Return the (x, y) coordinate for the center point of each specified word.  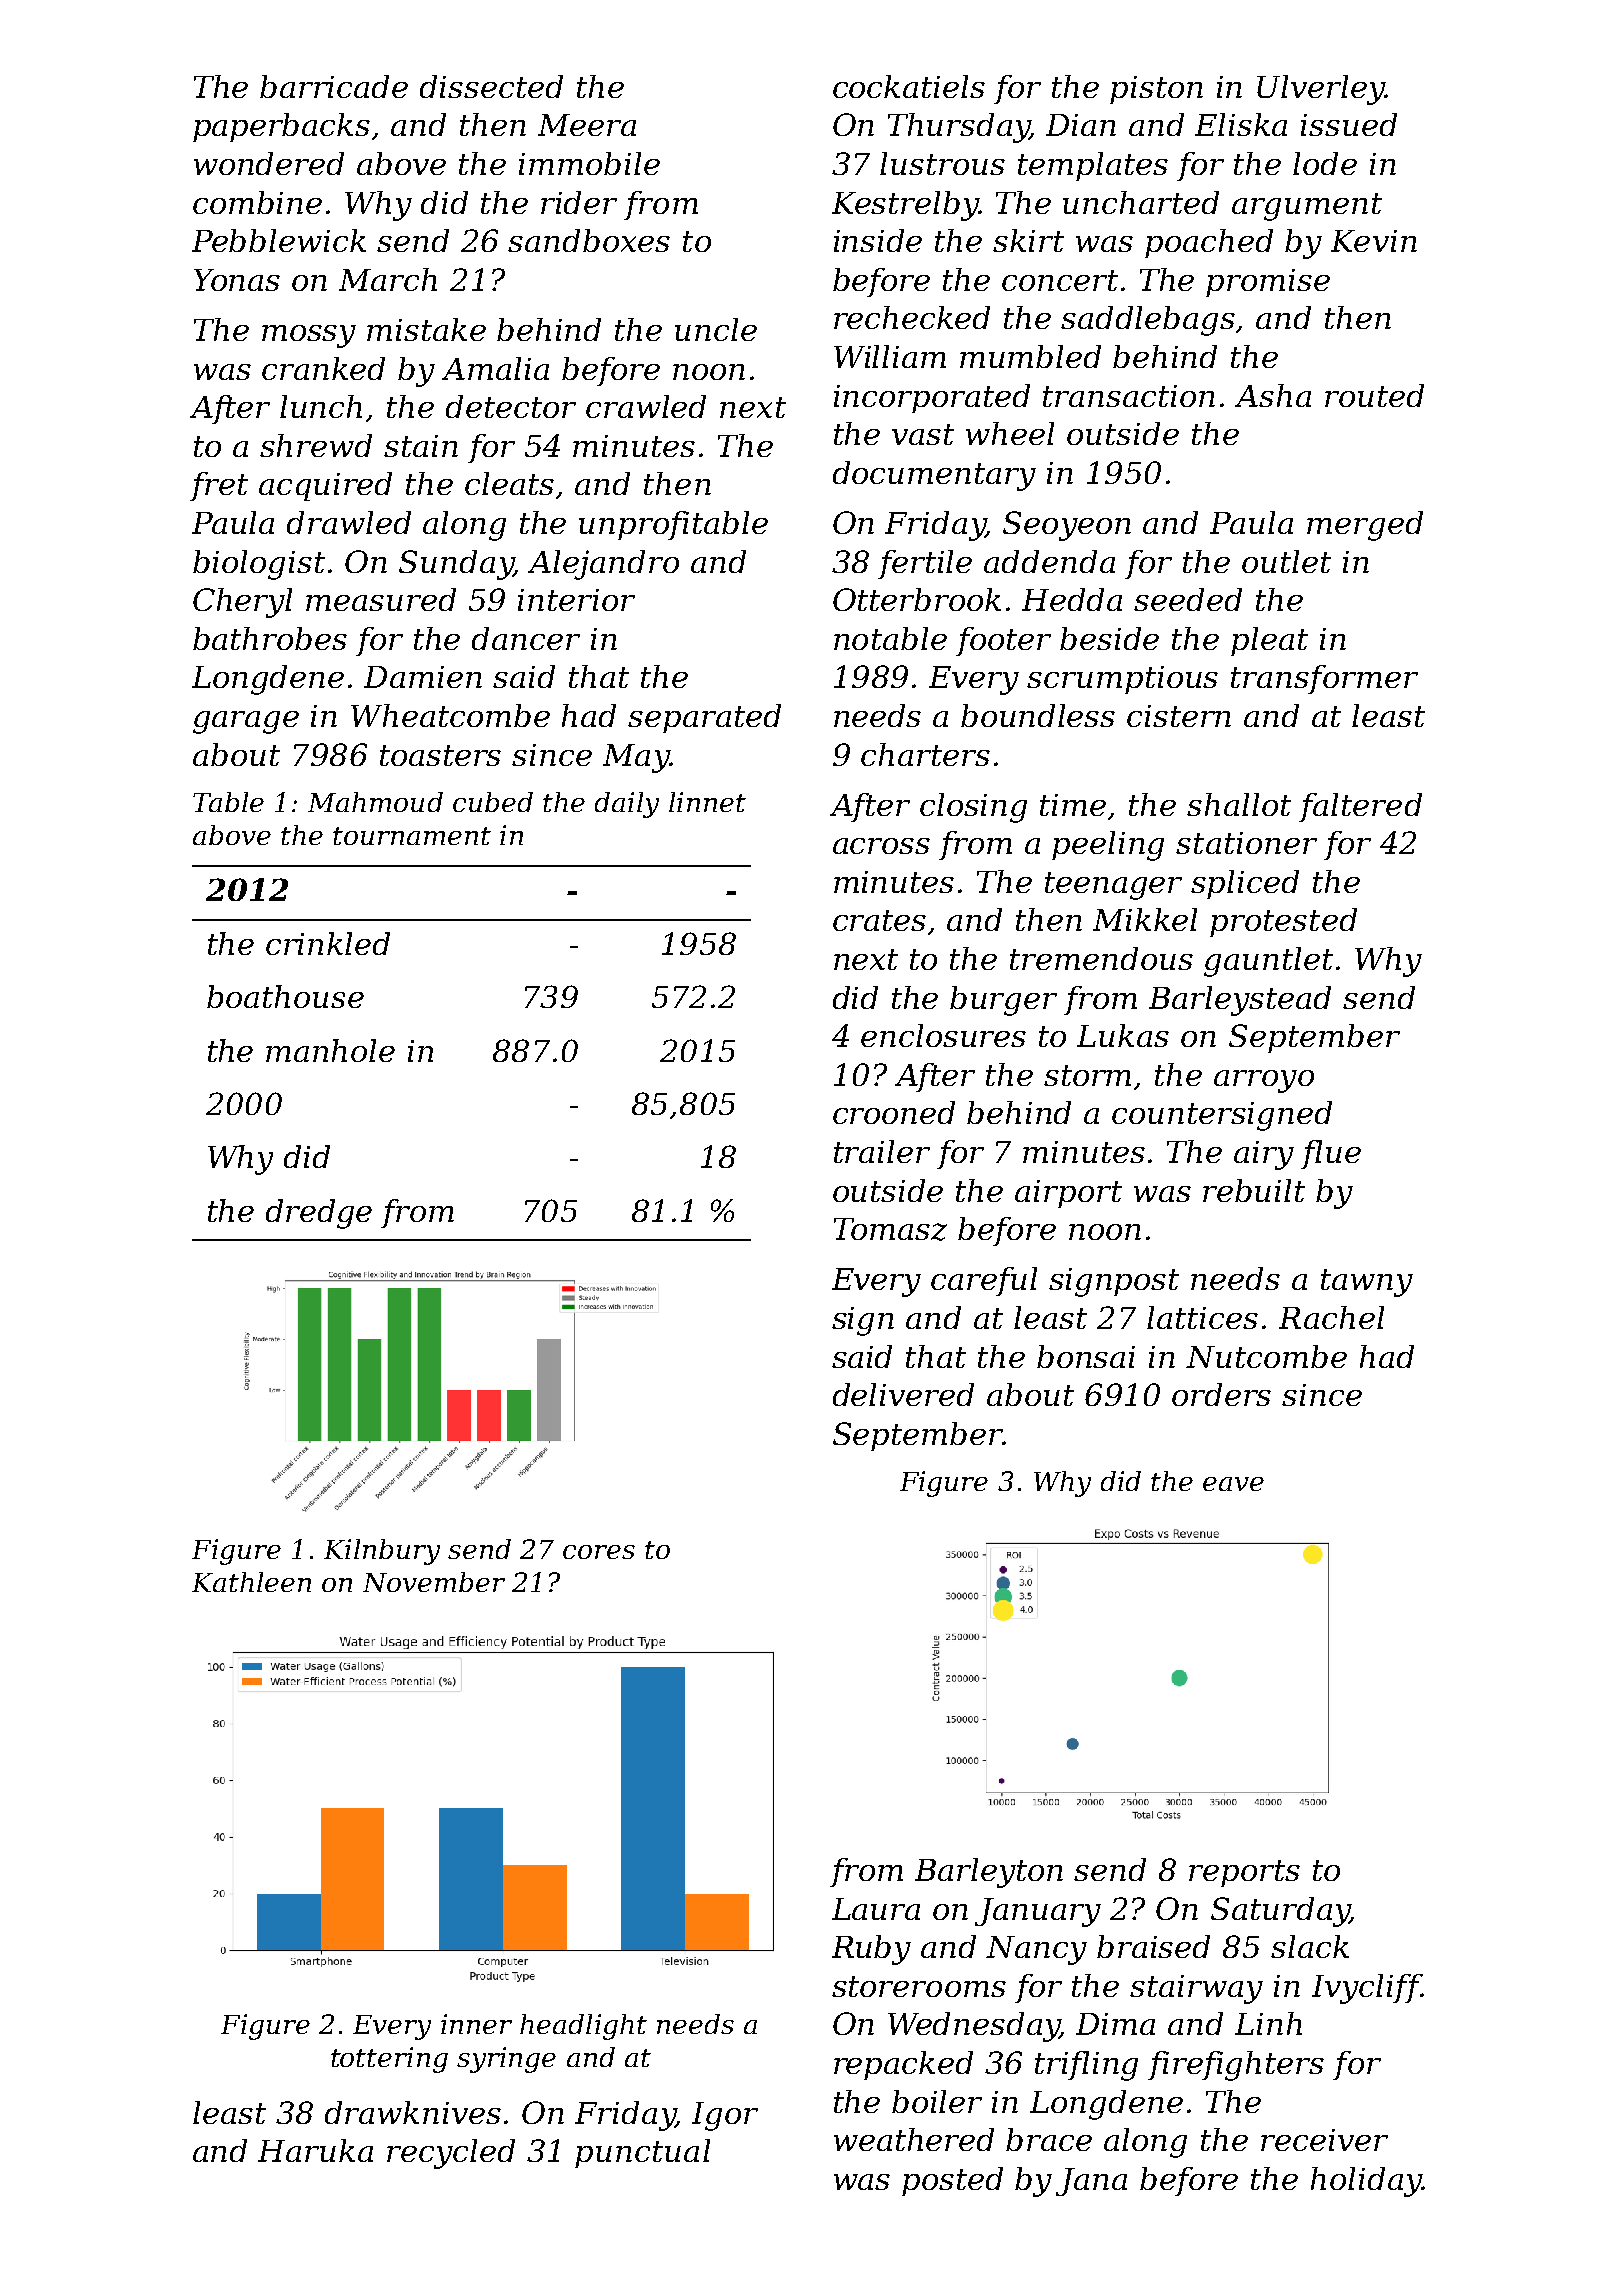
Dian (1081, 125)
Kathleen (251, 1582)
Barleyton (989, 1873)
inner (476, 2024)
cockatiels (909, 86)
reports (1244, 1873)
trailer (882, 1151)
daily (627, 805)
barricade (334, 86)
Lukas (1123, 1035)
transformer (1324, 679)
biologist (259, 565)
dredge (319, 1214)
